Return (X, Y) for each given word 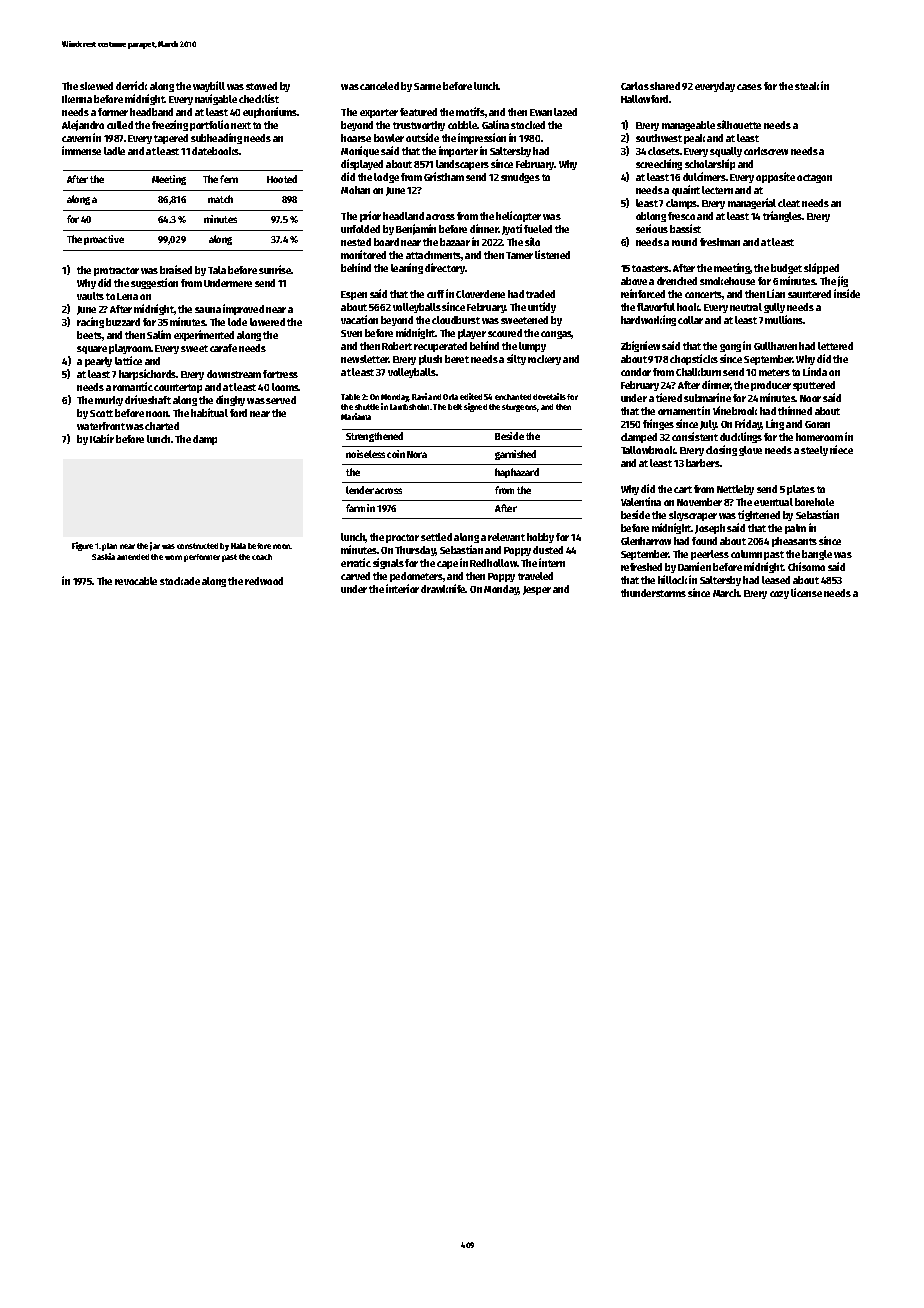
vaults (90, 296)
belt (455, 407)
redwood (264, 581)
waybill (209, 86)
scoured (505, 333)
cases (749, 87)
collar (690, 320)
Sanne (427, 86)
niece (841, 449)
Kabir (102, 438)
